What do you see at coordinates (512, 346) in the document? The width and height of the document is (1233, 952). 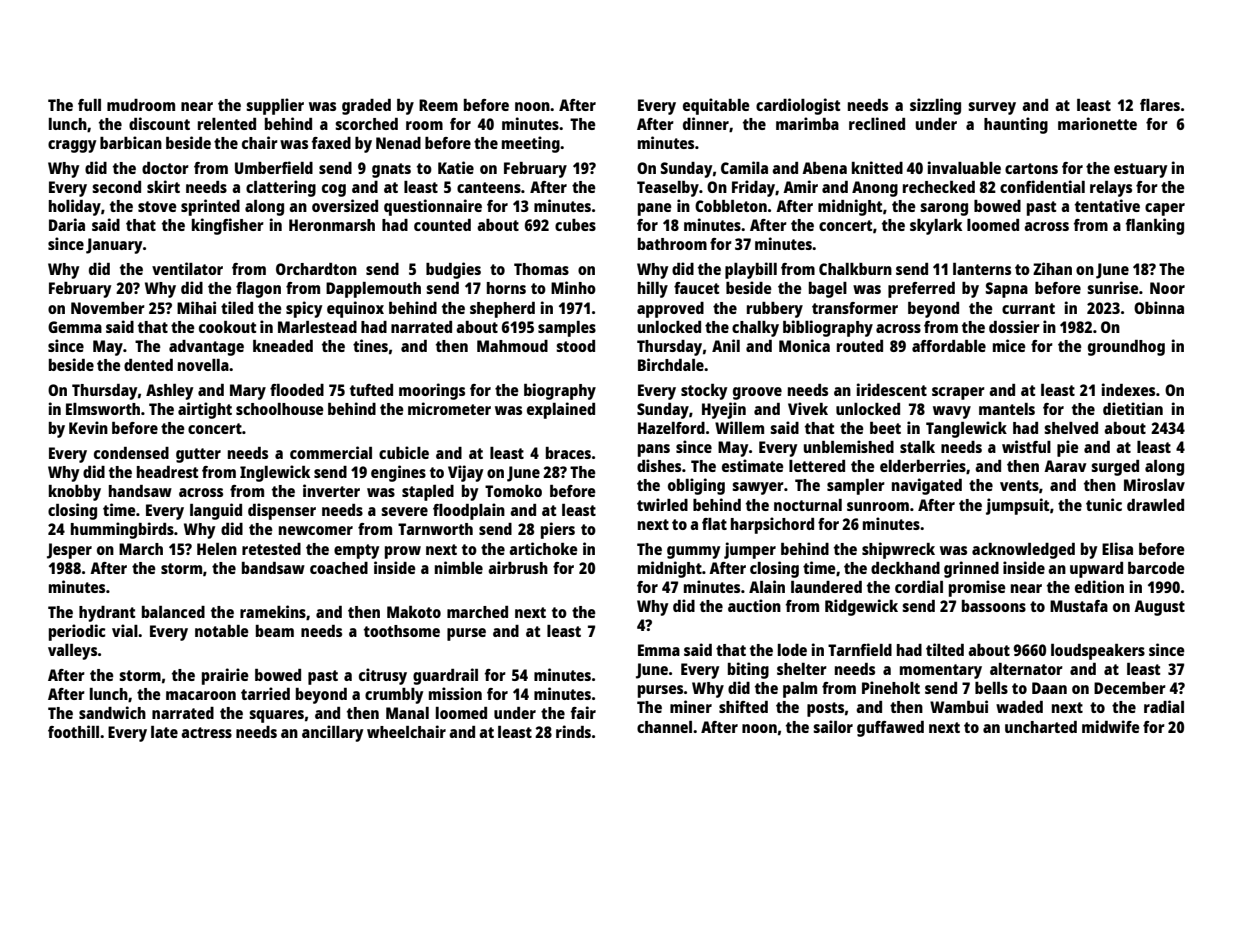 I see `Mahmoud` at bounding box center [512, 346].
